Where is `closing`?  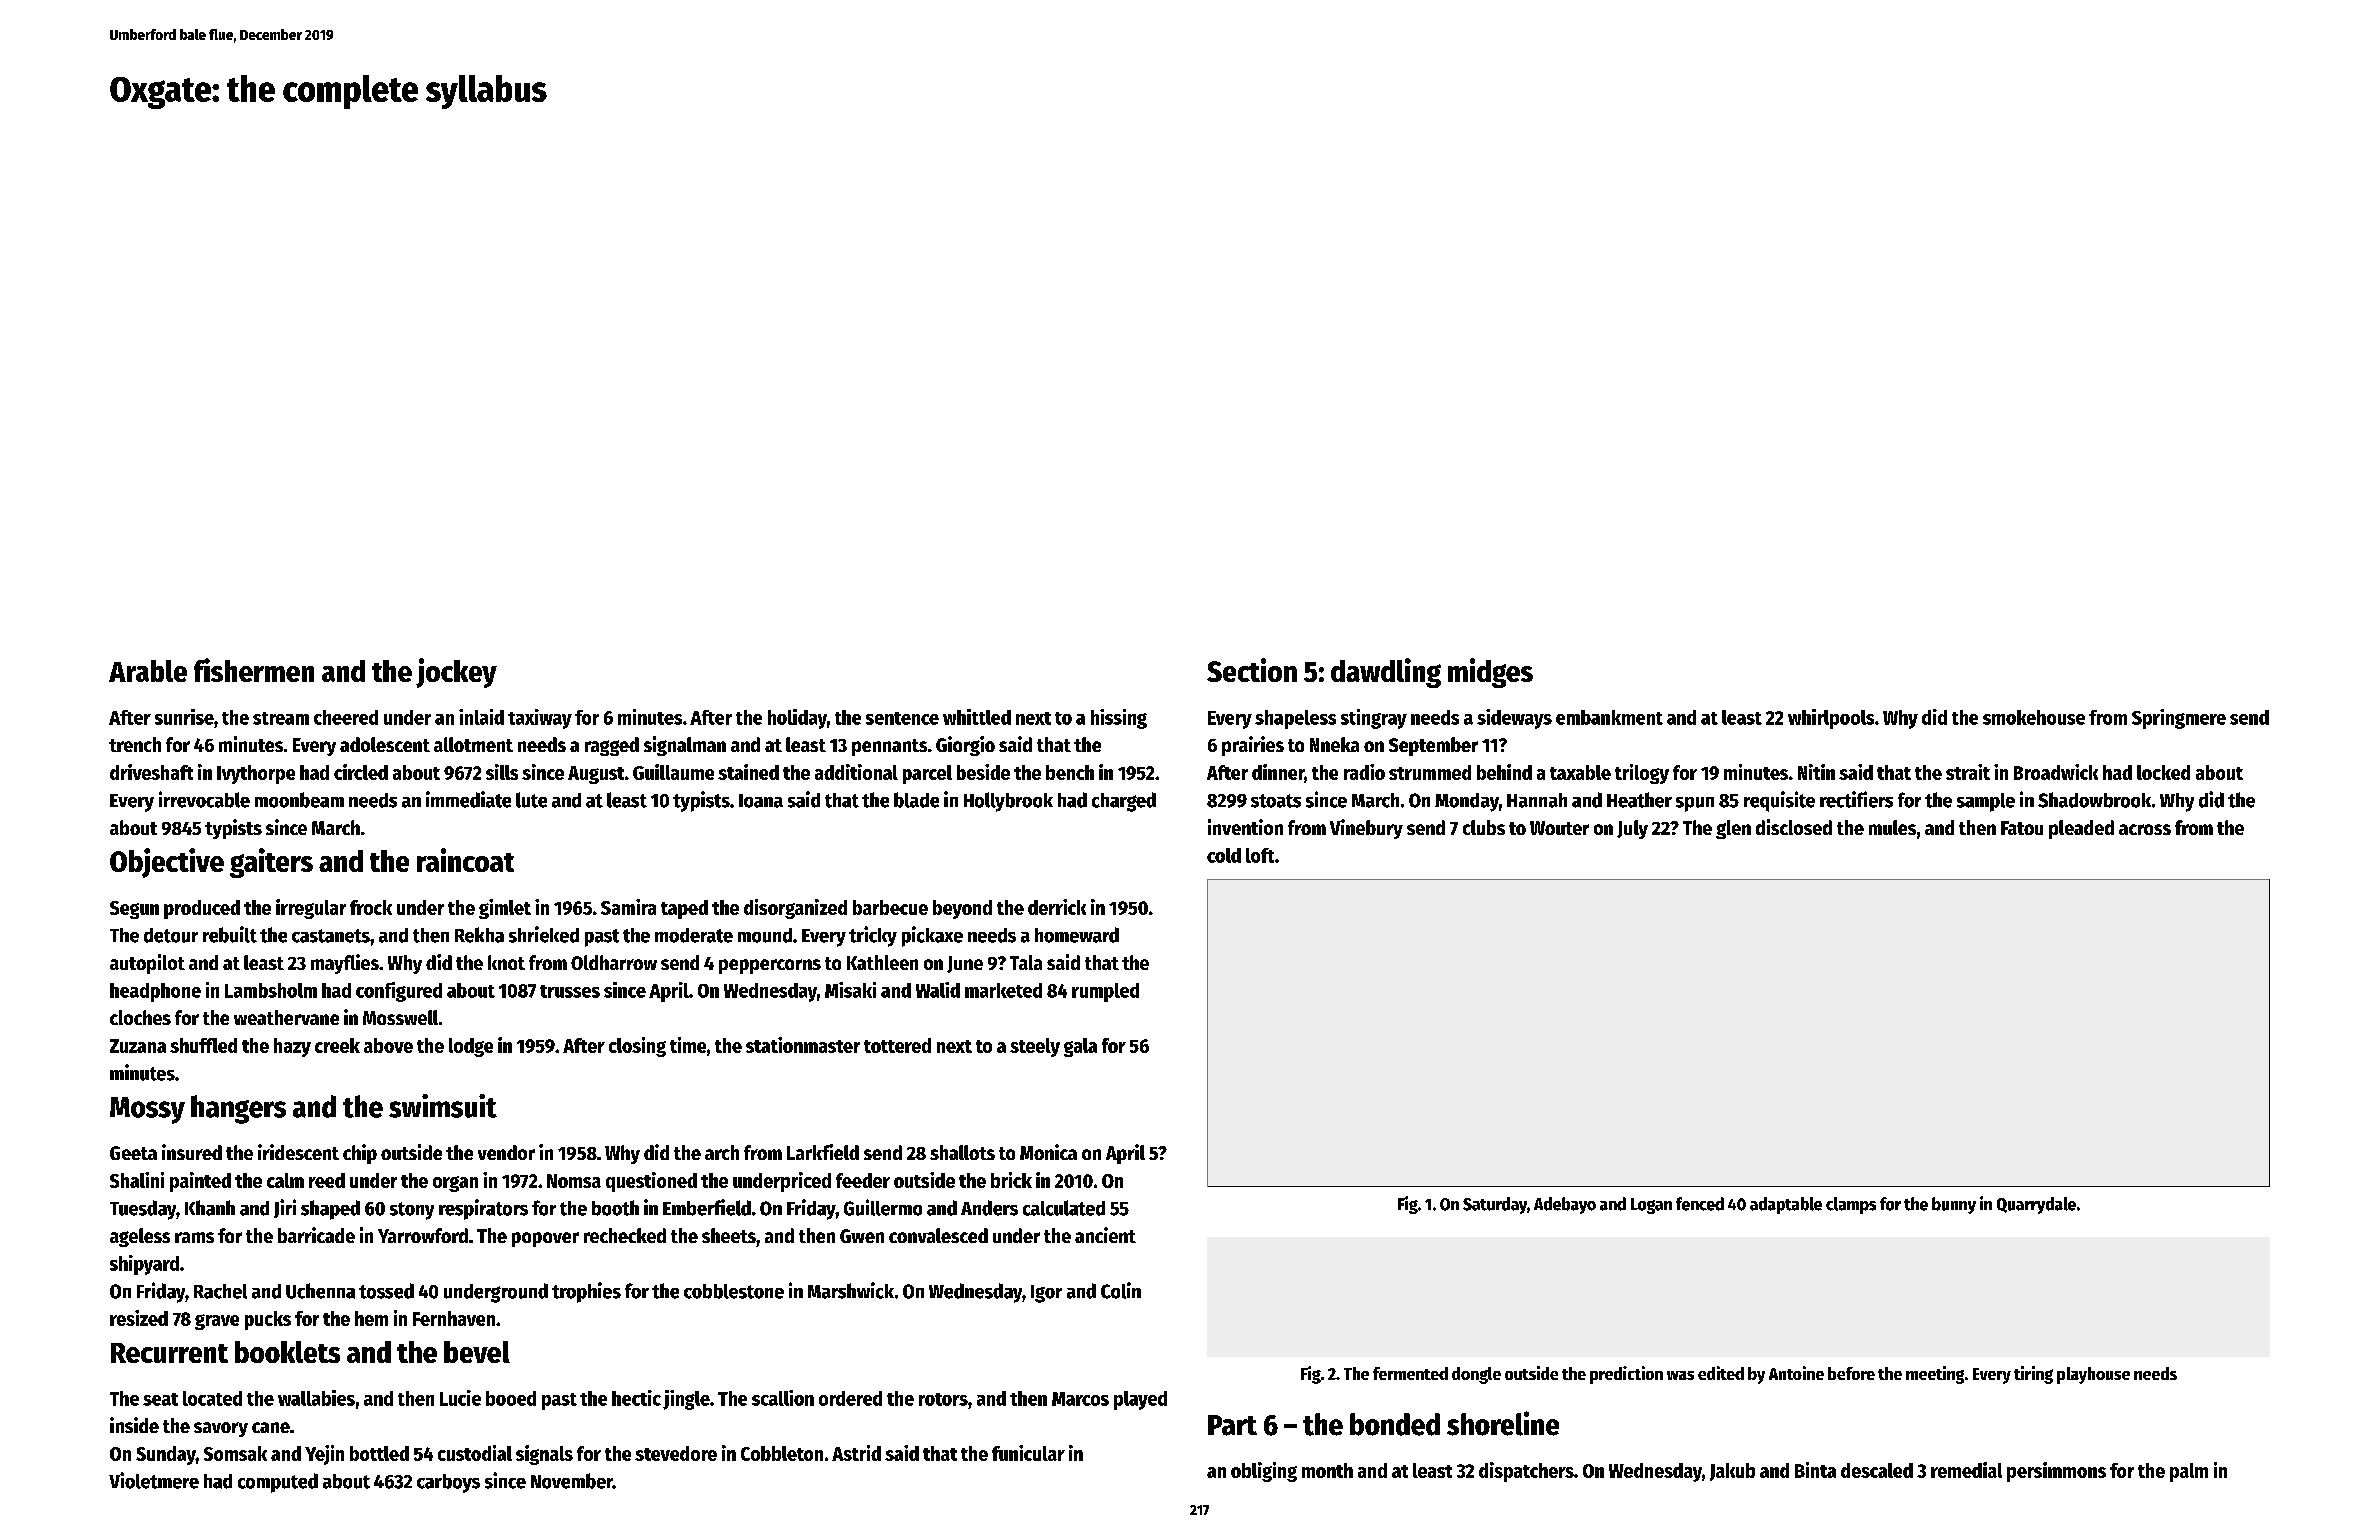 closing is located at coordinates (637, 1047).
